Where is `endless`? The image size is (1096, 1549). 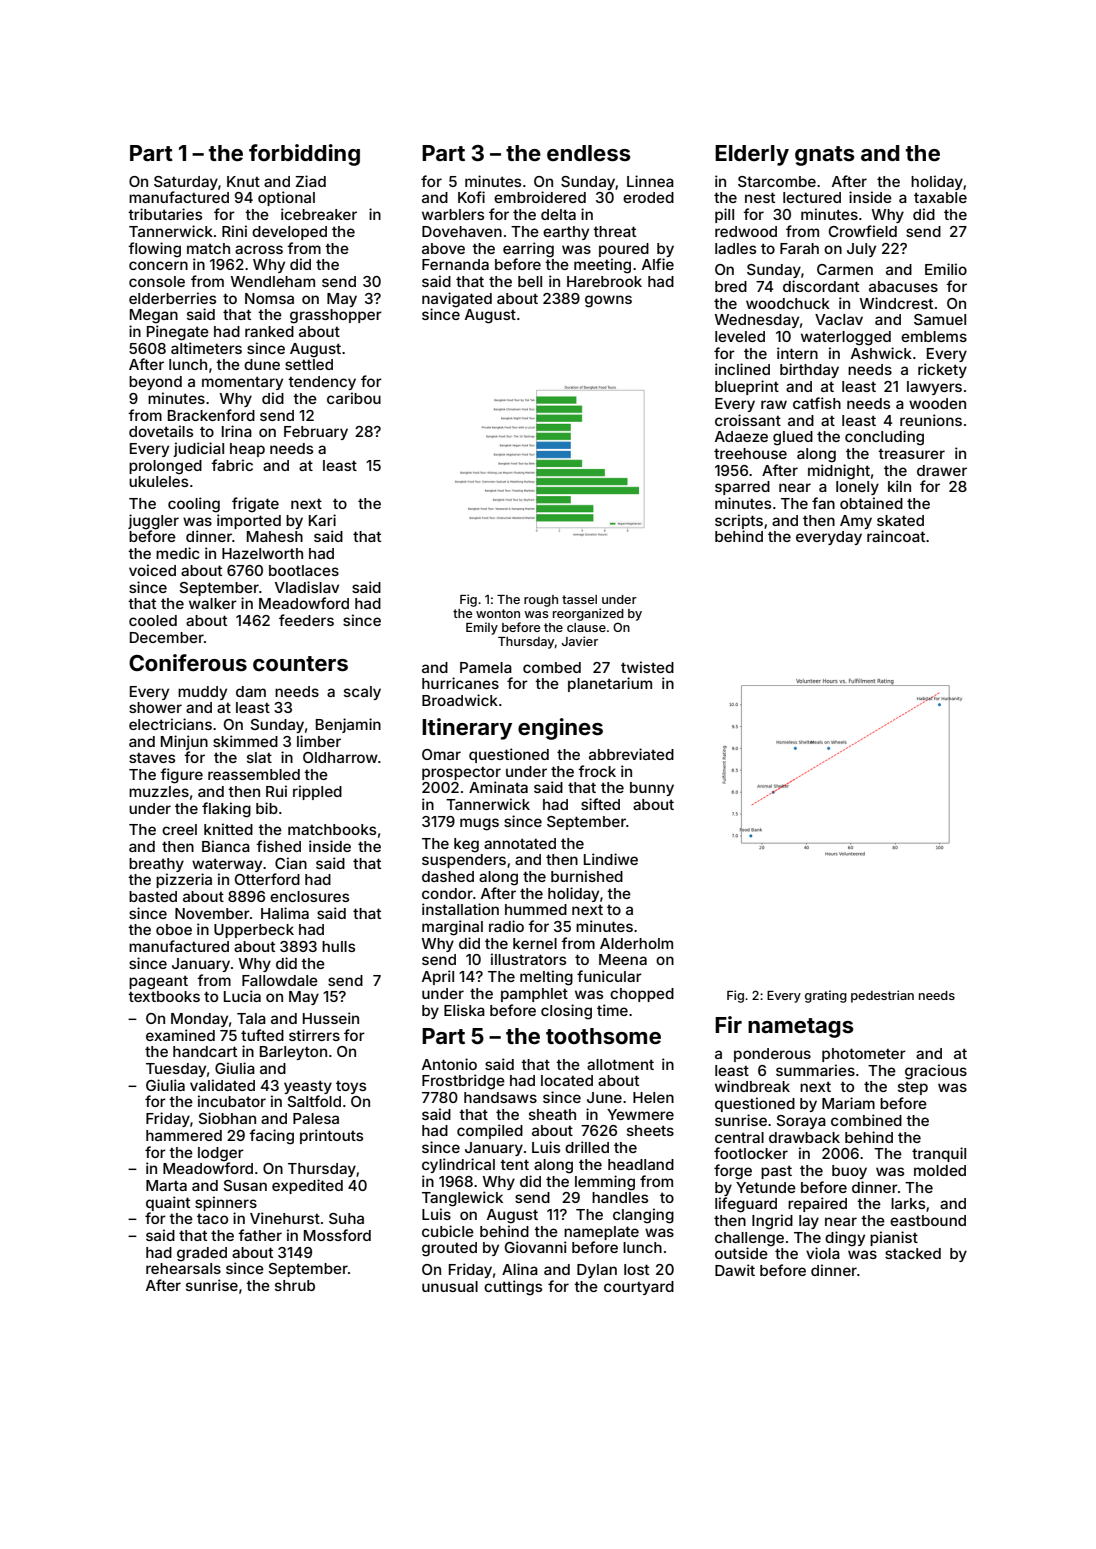
endless is located at coordinates (589, 153).
